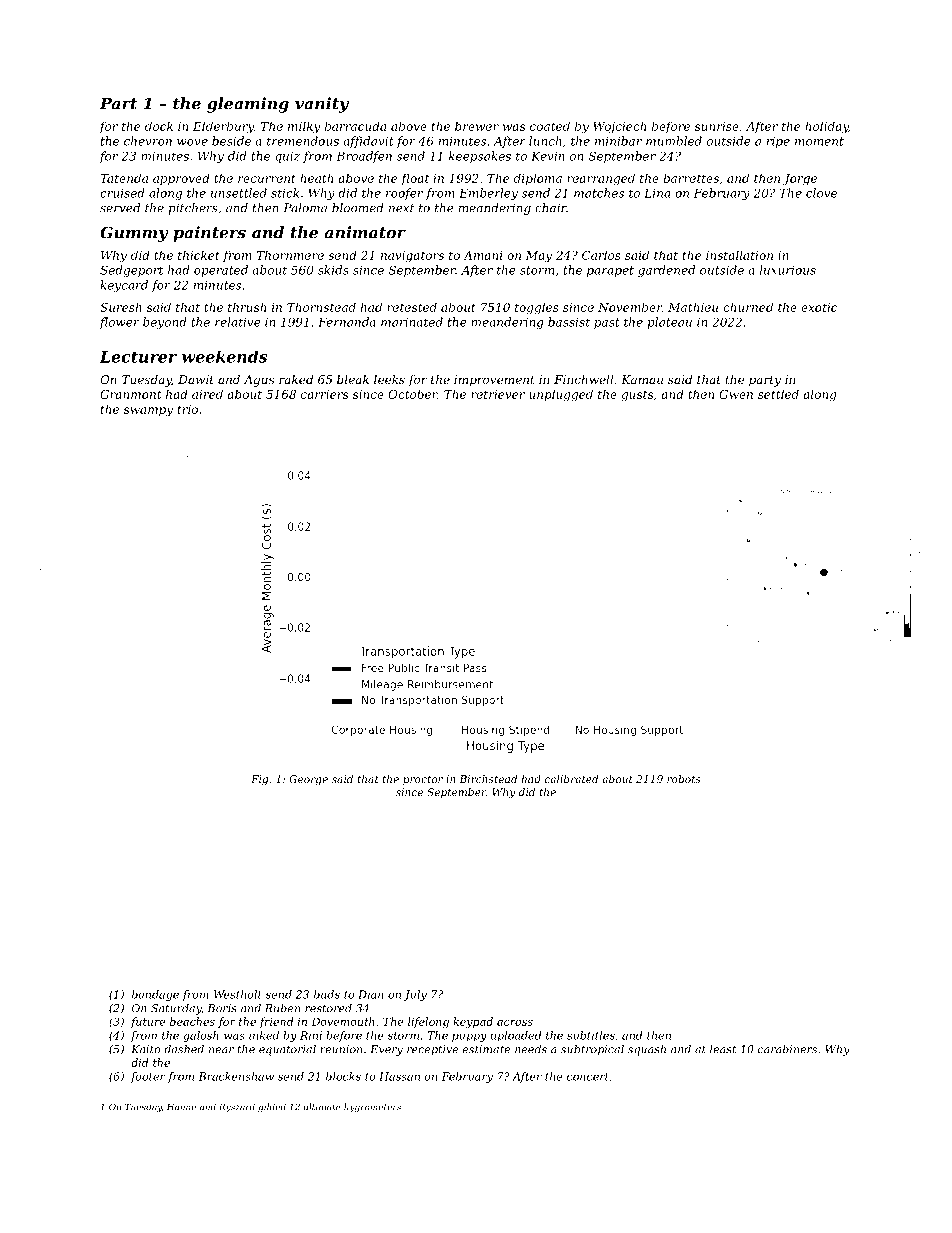 The image size is (952, 1233). What do you see at coordinates (666, 271) in the screenshot?
I see `gardened` at bounding box center [666, 271].
